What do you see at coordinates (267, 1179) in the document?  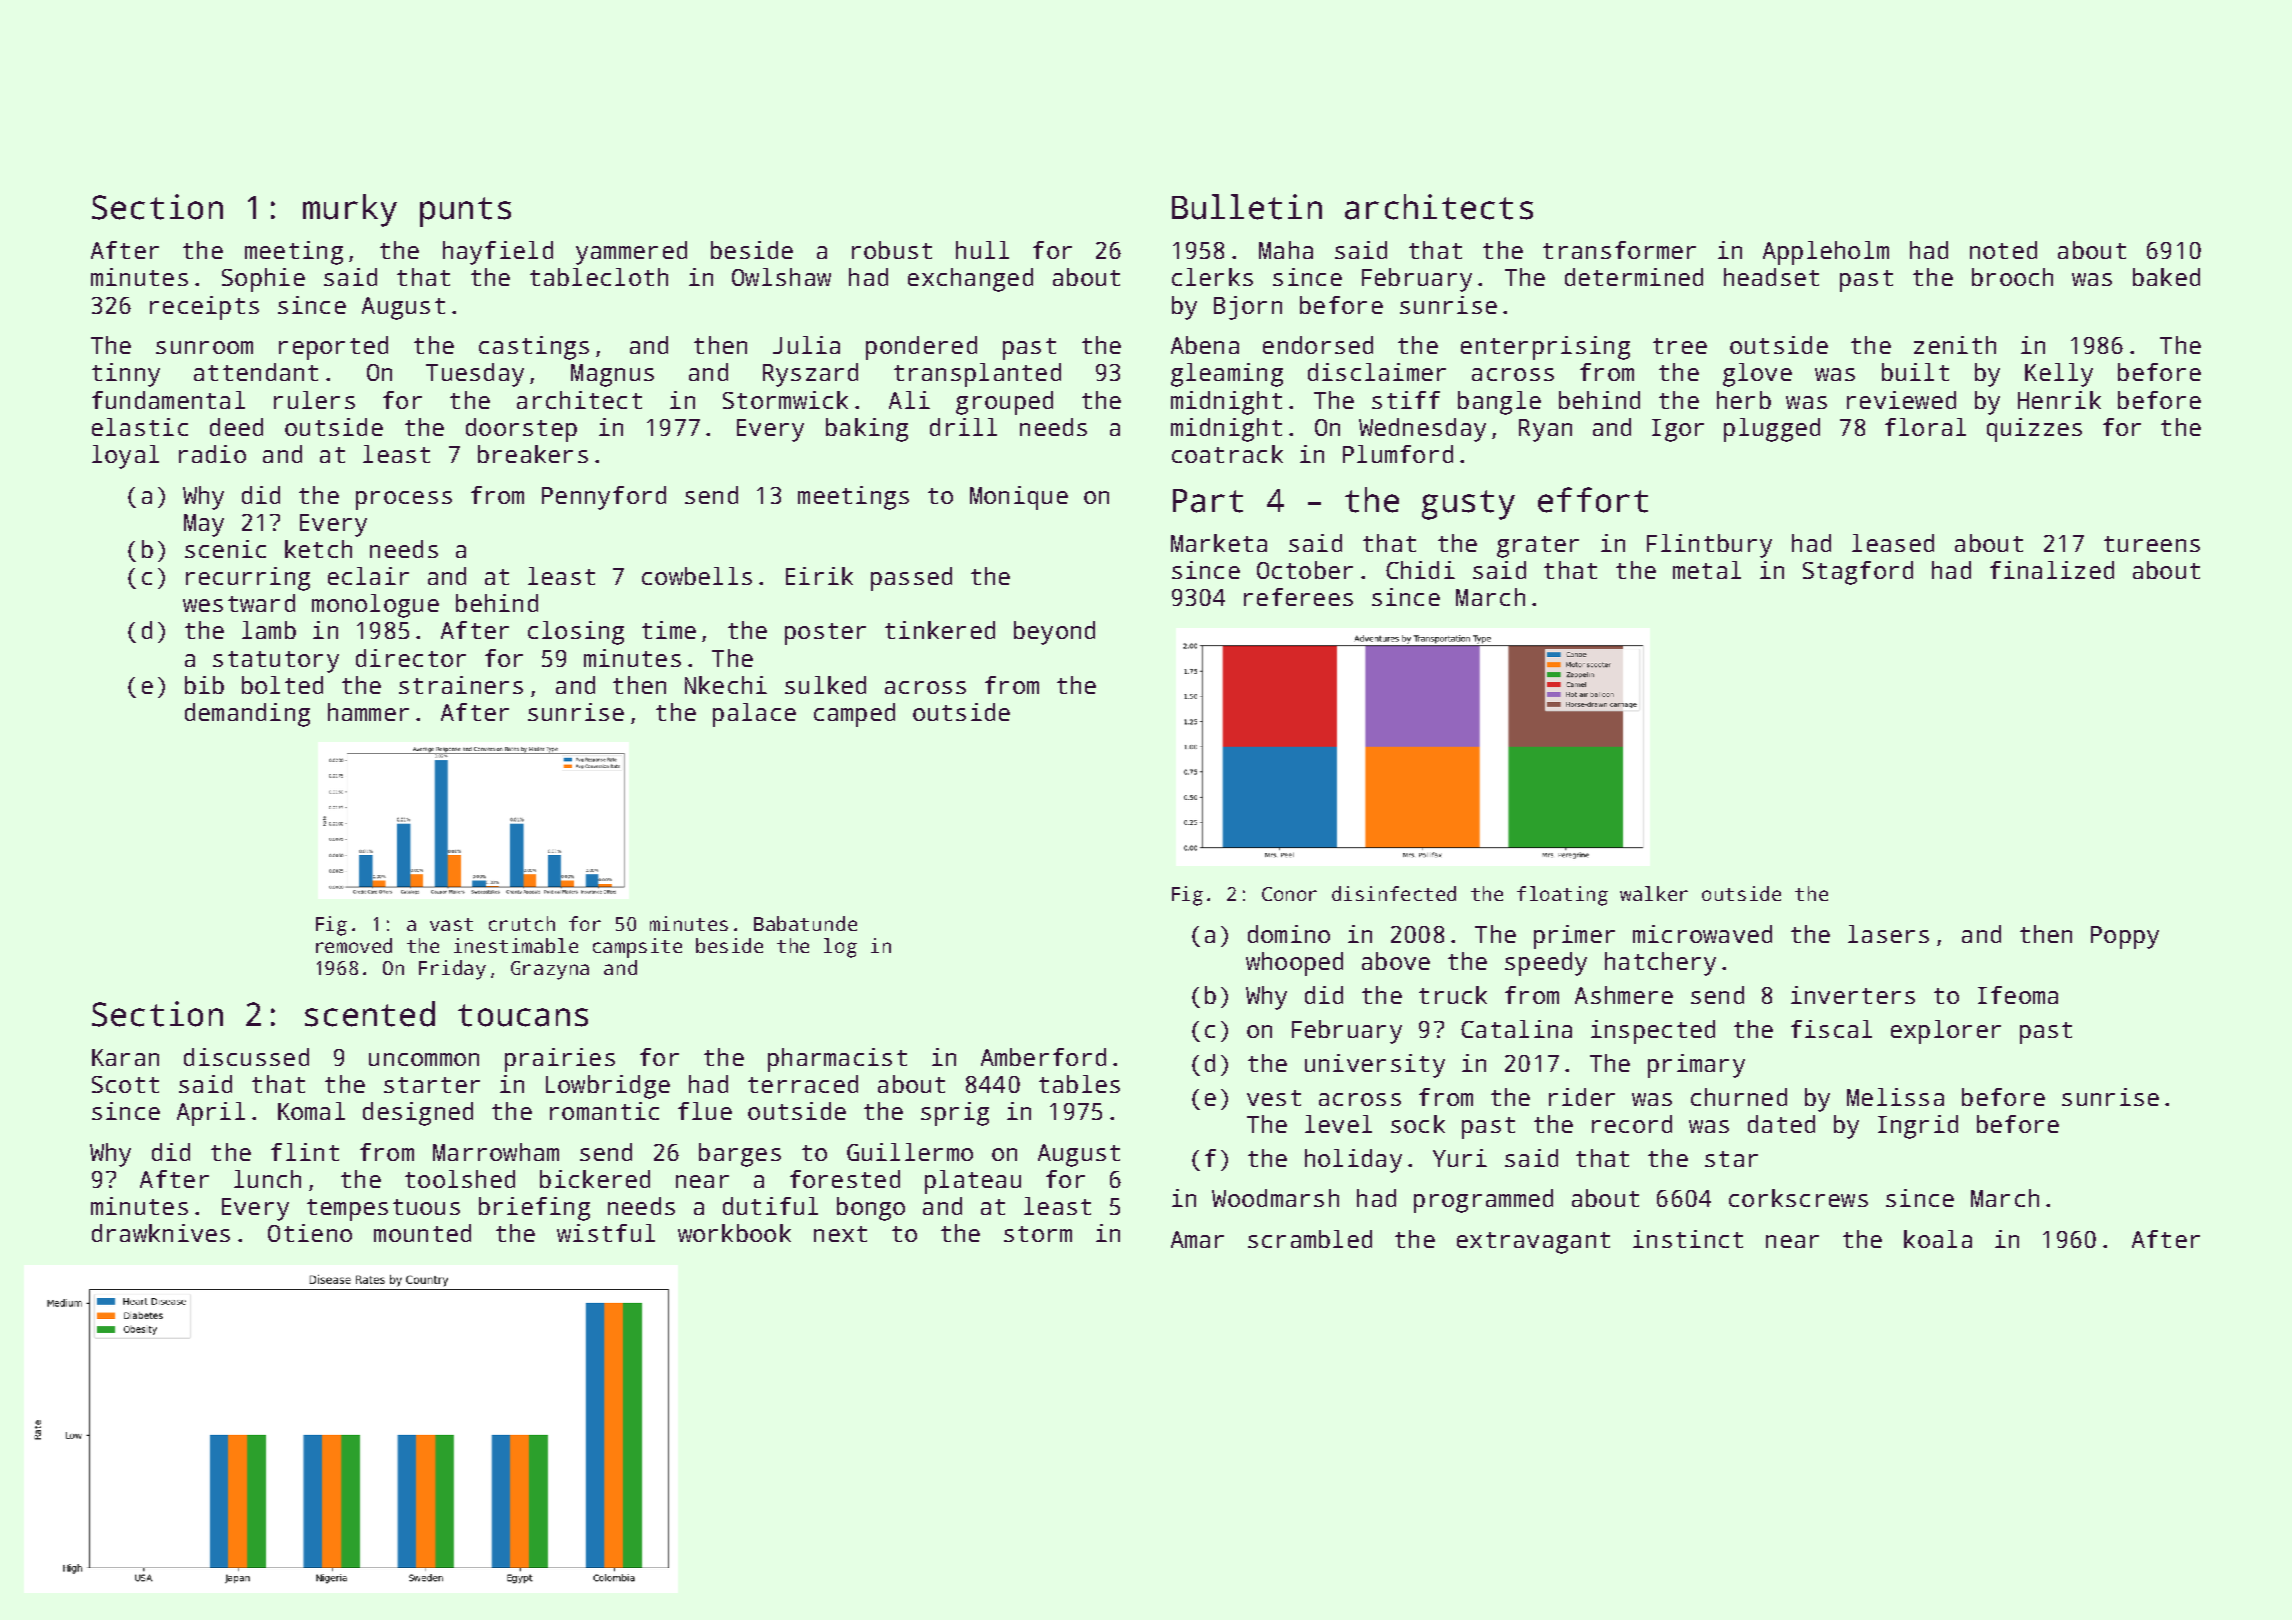 I see `lunch` at bounding box center [267, 1179].
